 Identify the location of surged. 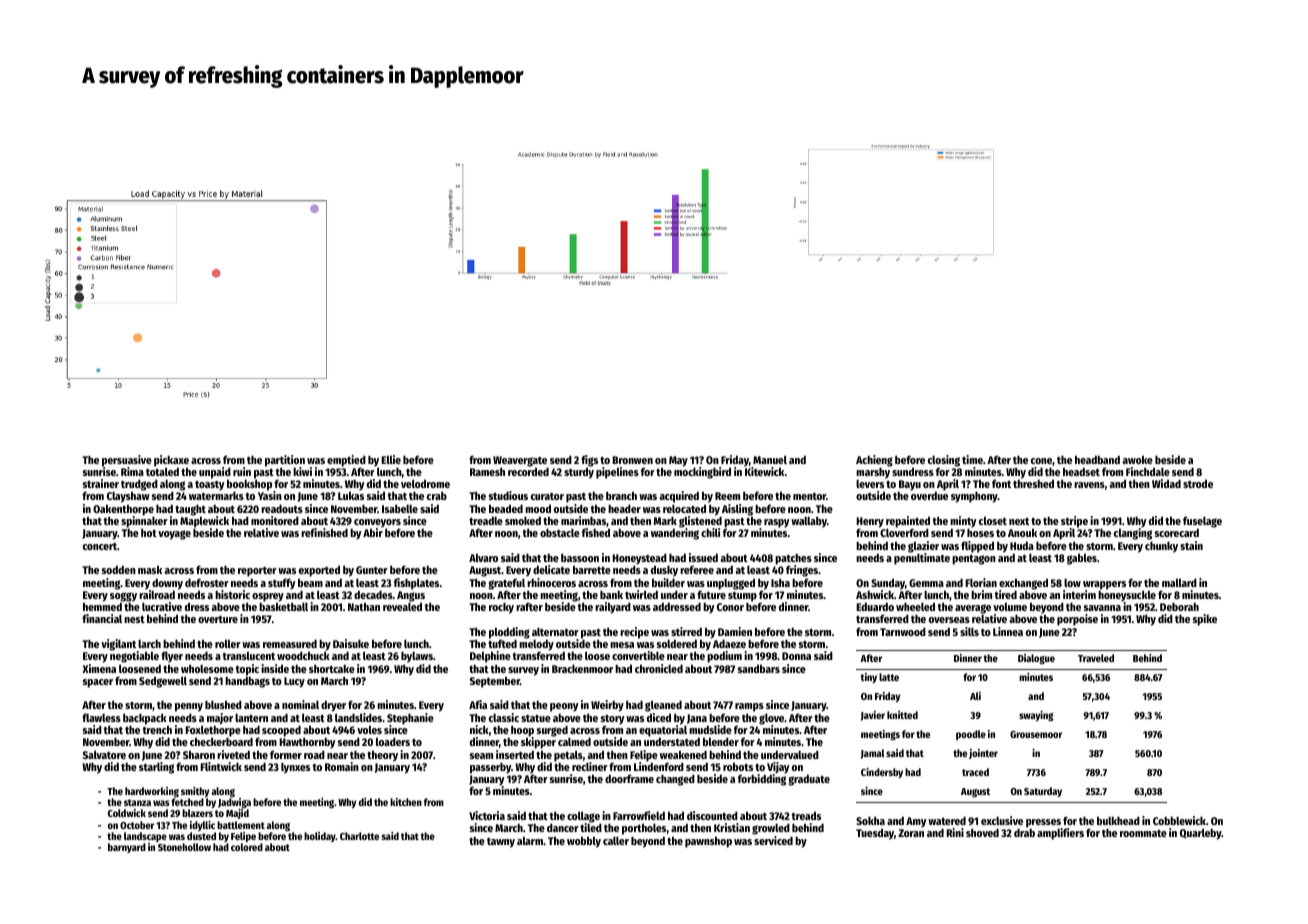
(552, 731).
